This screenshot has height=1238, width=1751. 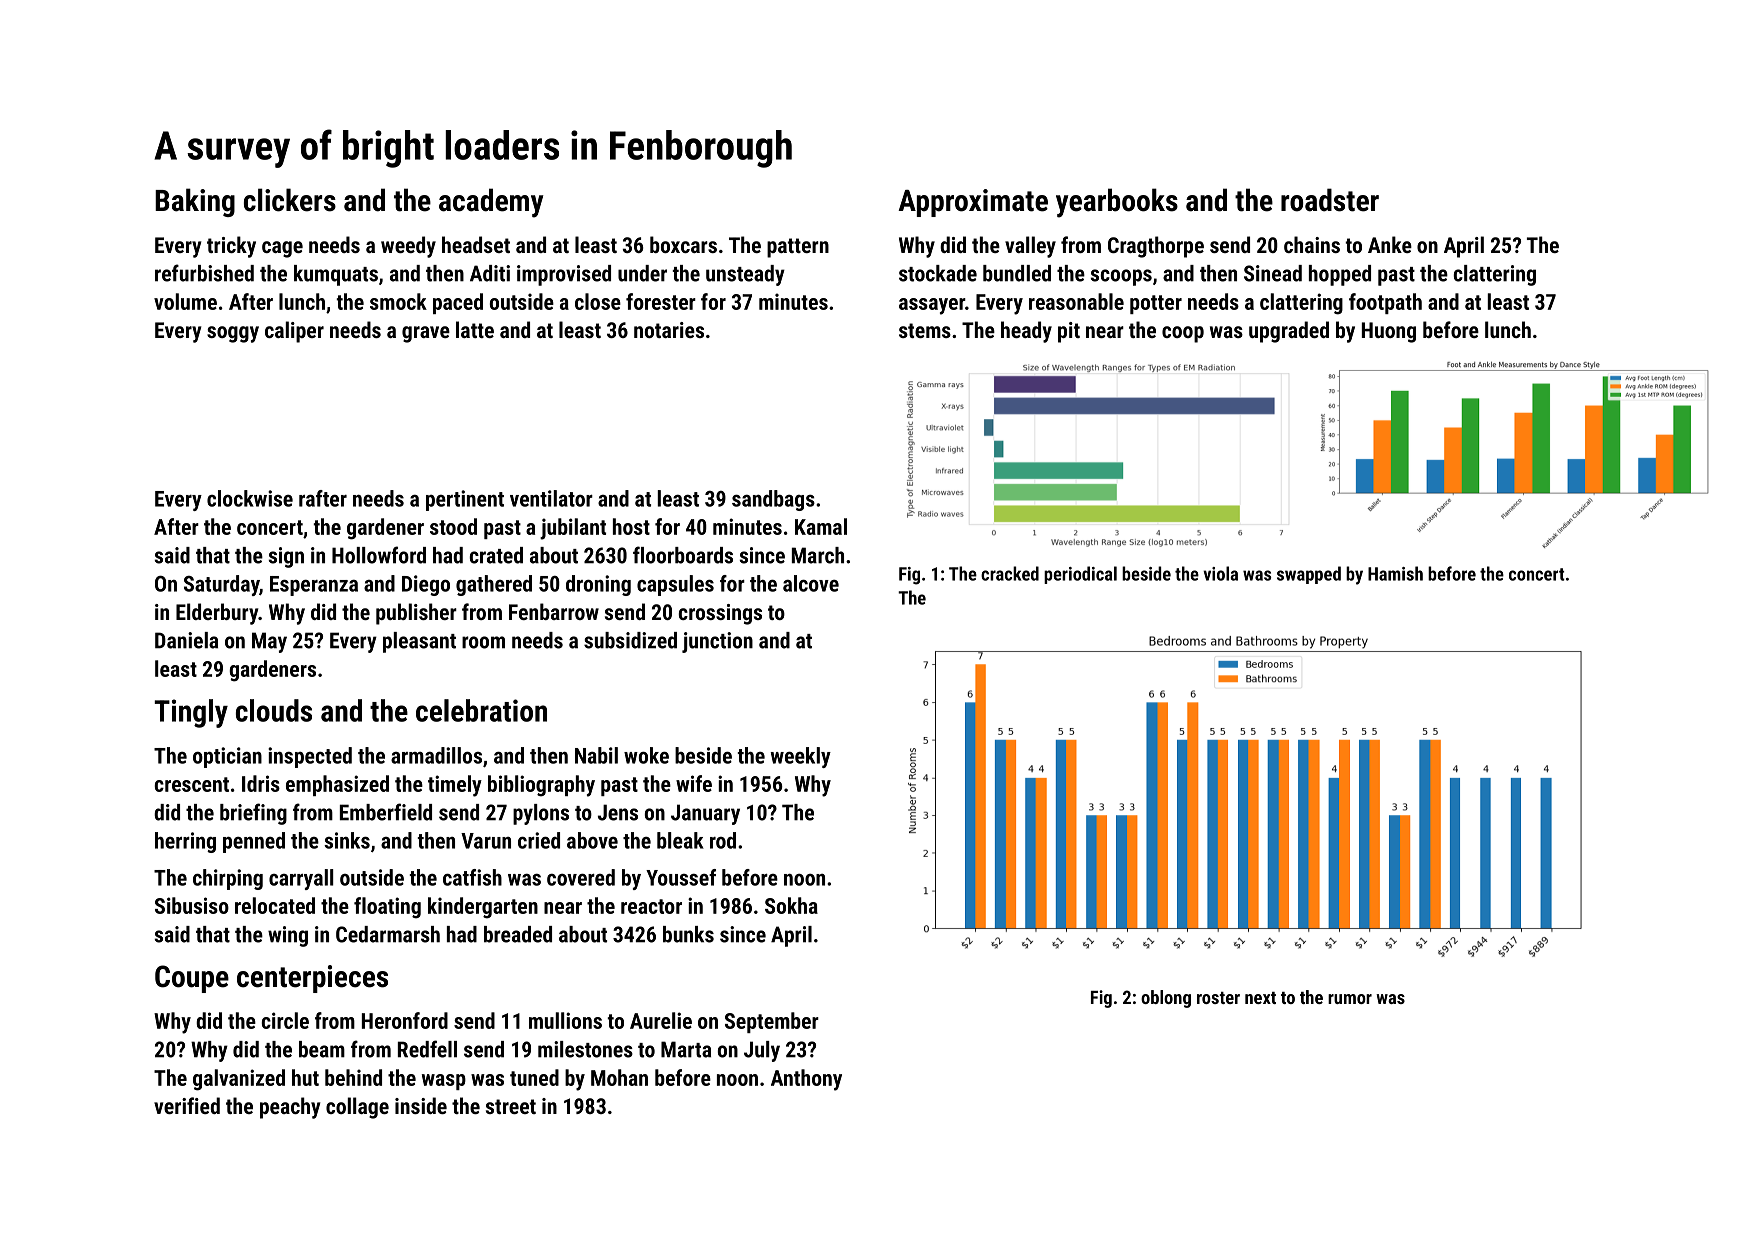 What do you see at coordinates (419, 642) in the screenshot?
I see `pleasant` at bounding box center [419, 642].
